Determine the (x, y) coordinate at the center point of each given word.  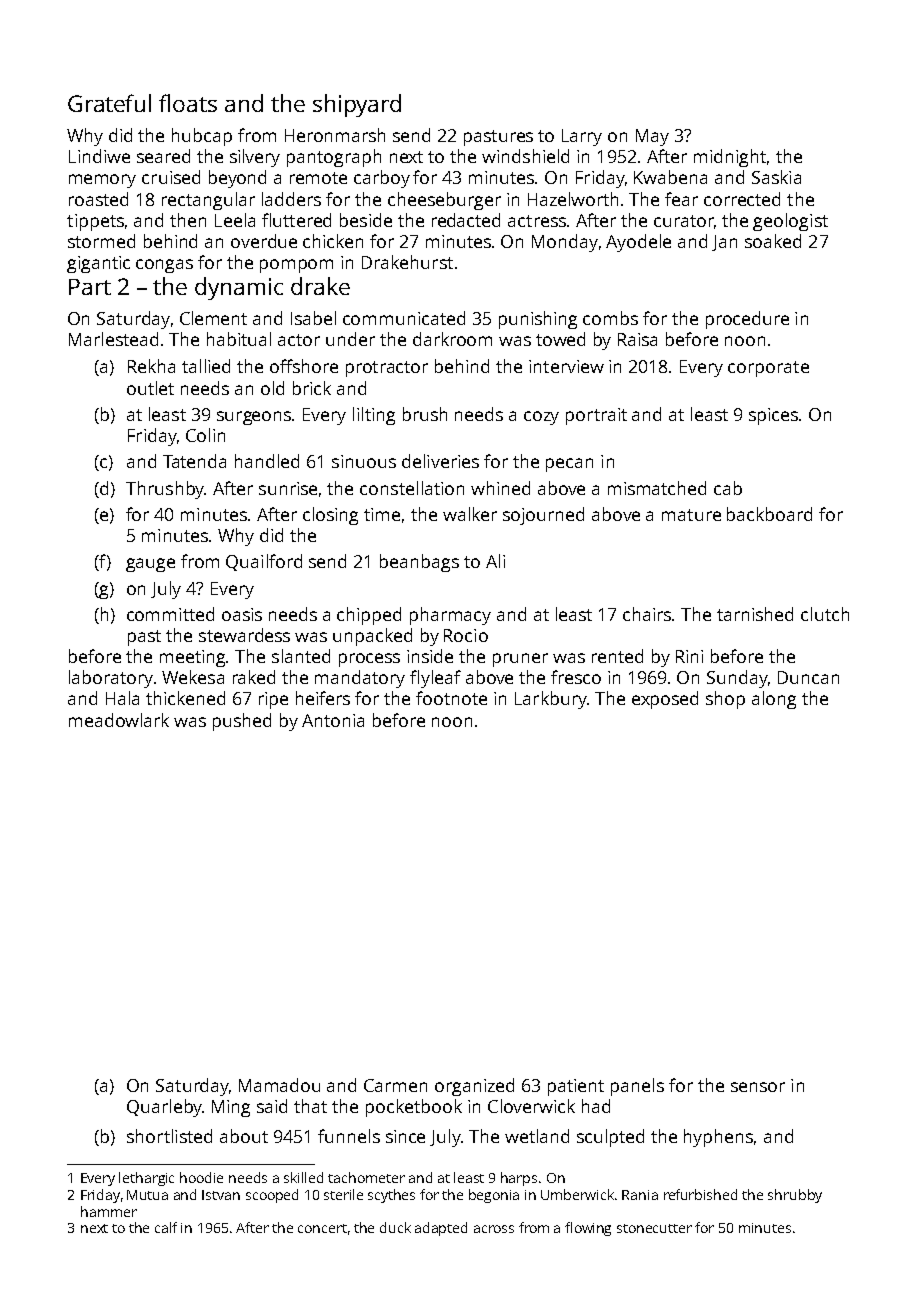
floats (188, 103)
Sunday (737, 679)
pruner (520, 660)
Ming (231, 1108)
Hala (122, 698)
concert (322, 1228)
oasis (242, 614)
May (652, 137)
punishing (538, 320)
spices (773, 416)
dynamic (239, 288)
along (774, 700)
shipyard (357, 105)
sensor (758, 1087)
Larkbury (551, 700)
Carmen (395, 1085)
